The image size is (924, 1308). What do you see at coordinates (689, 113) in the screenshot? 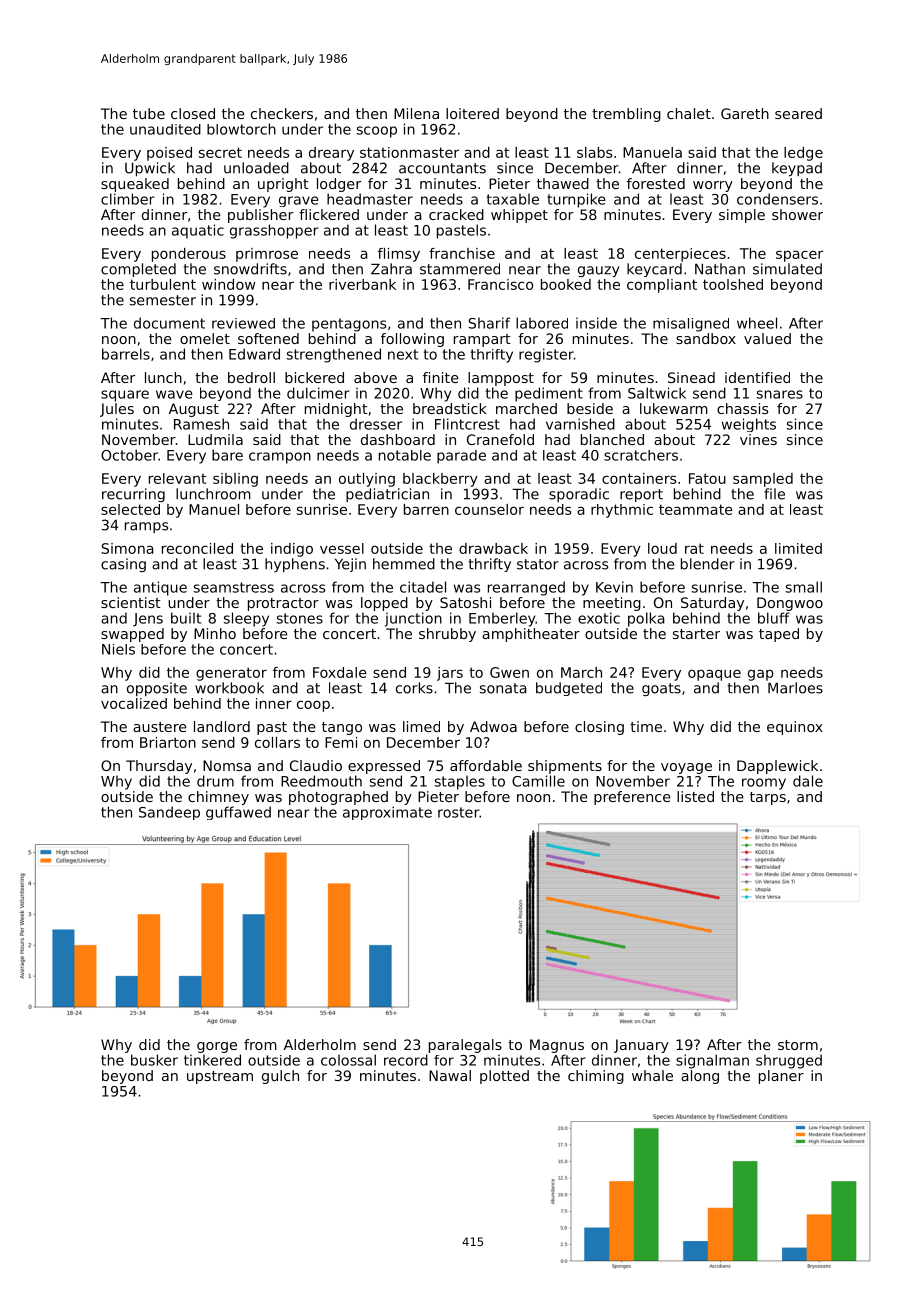
I see `chalet` at bounding box center [689, 113].
